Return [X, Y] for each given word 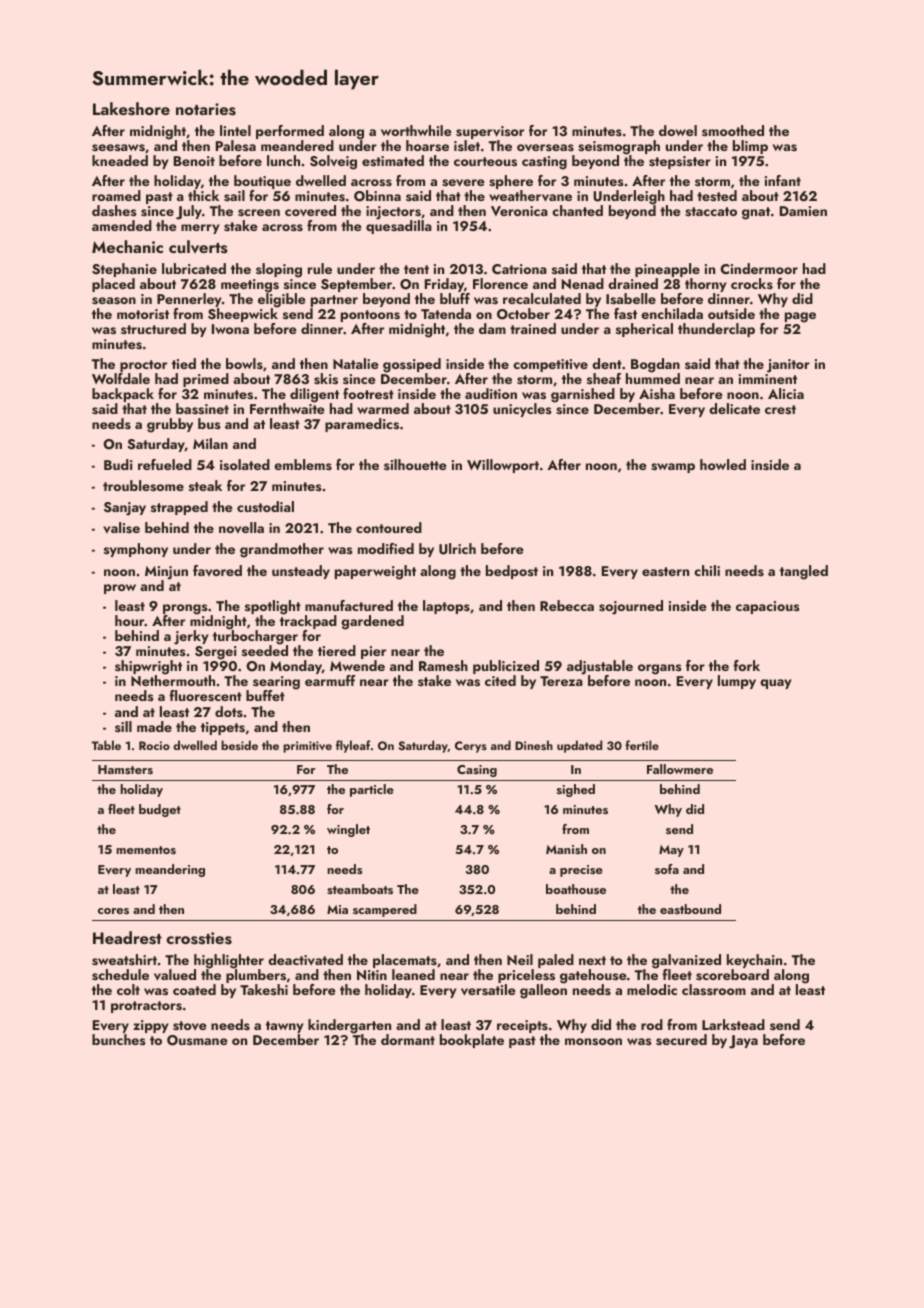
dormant [408, 1039]
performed [290, 132]
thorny [705, 285]
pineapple [667, 270]
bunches [118, 1039]
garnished [583, 395]
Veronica [519, 211]
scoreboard [732, 975]
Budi [118, 464]
